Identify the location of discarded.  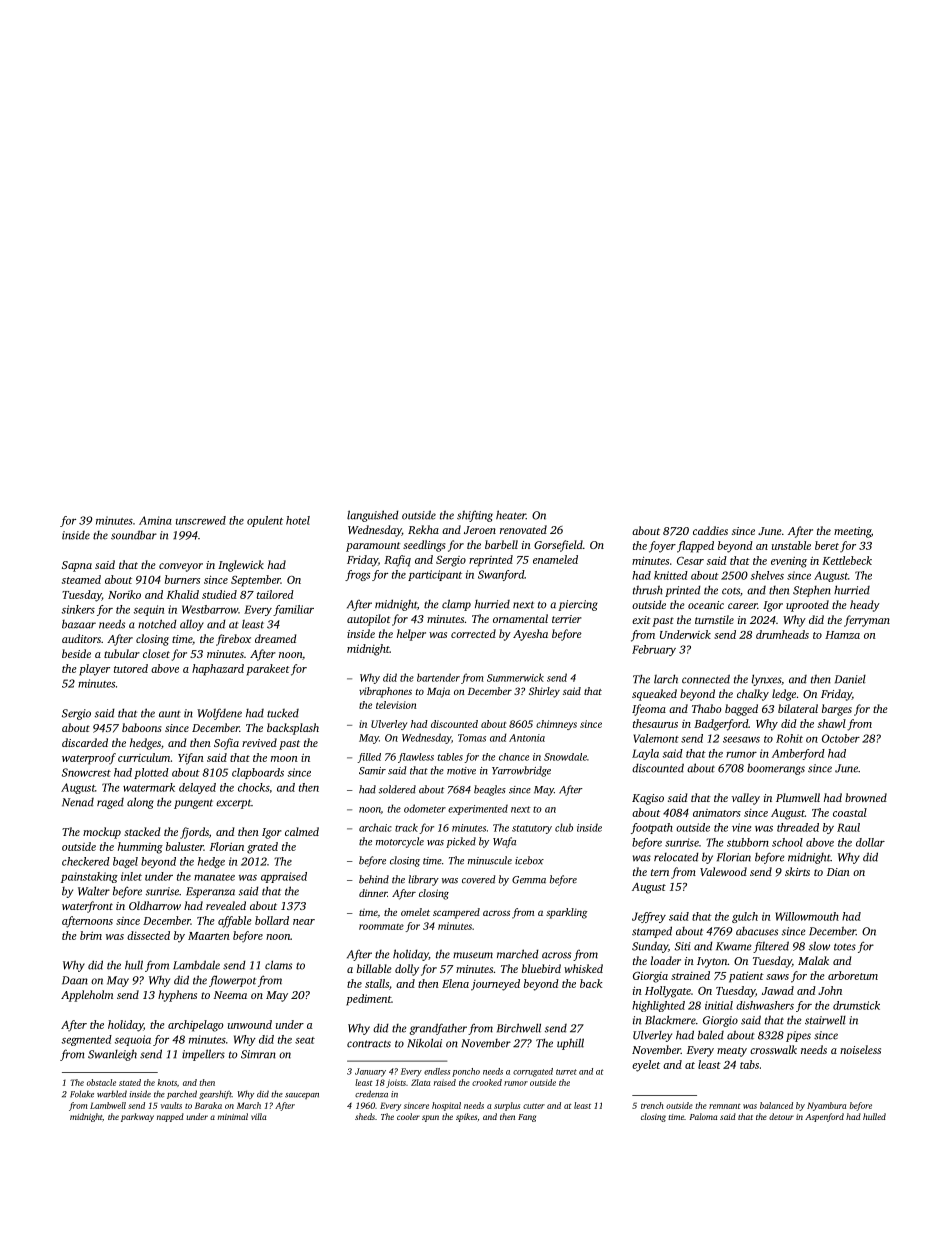
(85, 742).
